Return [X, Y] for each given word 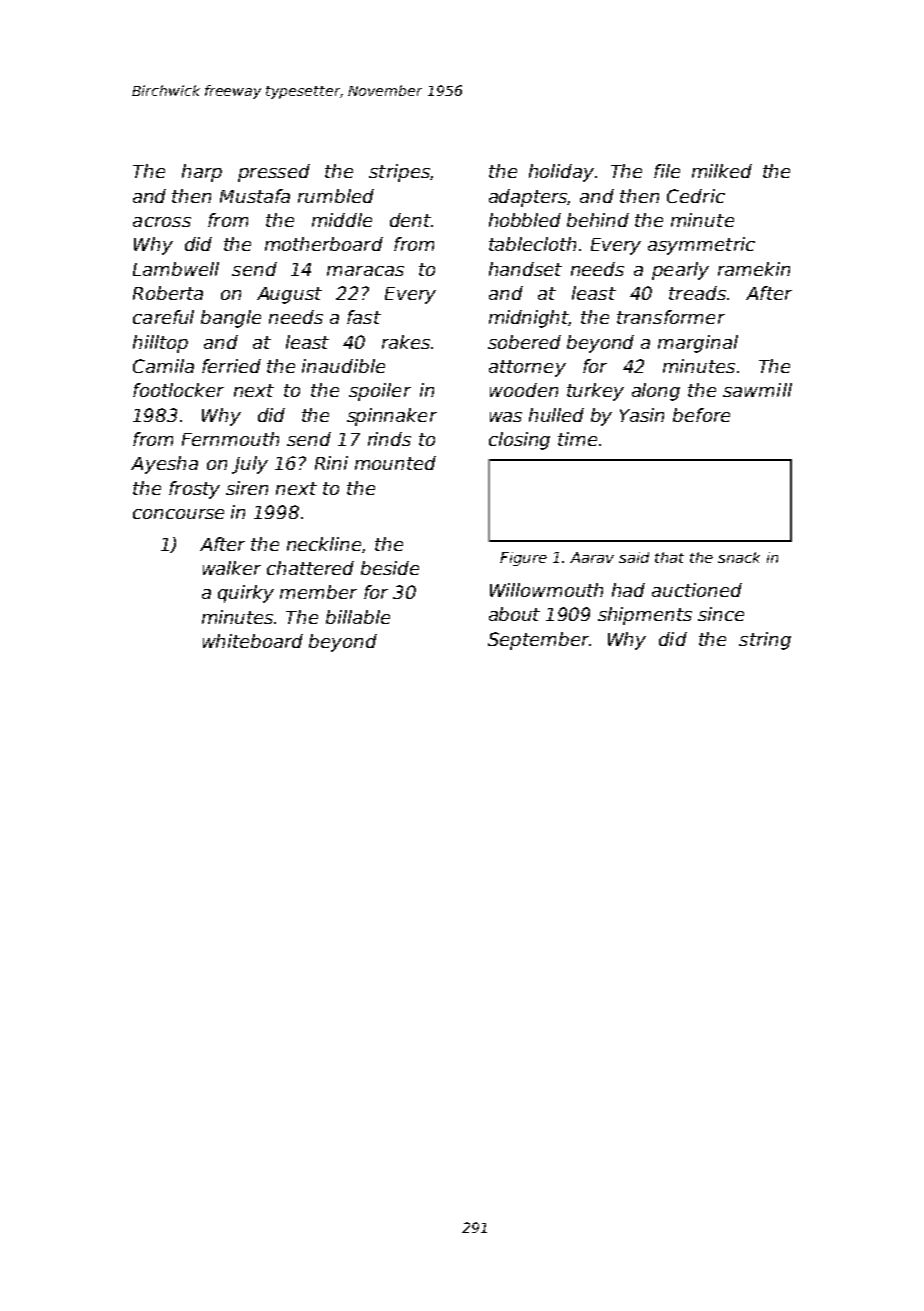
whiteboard [253, 641]
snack [739, 557]
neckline [324, 544]
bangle [231, 319]
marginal [698, 344]
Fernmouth [230, 439]
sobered [524, 342]
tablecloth [532, 244]
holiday [561, 173]
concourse [178, 514]
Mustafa [255, 196]
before [701, 415]
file [667, 171]
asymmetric [701, 246]
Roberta [168, 293]
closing [519, 441]
